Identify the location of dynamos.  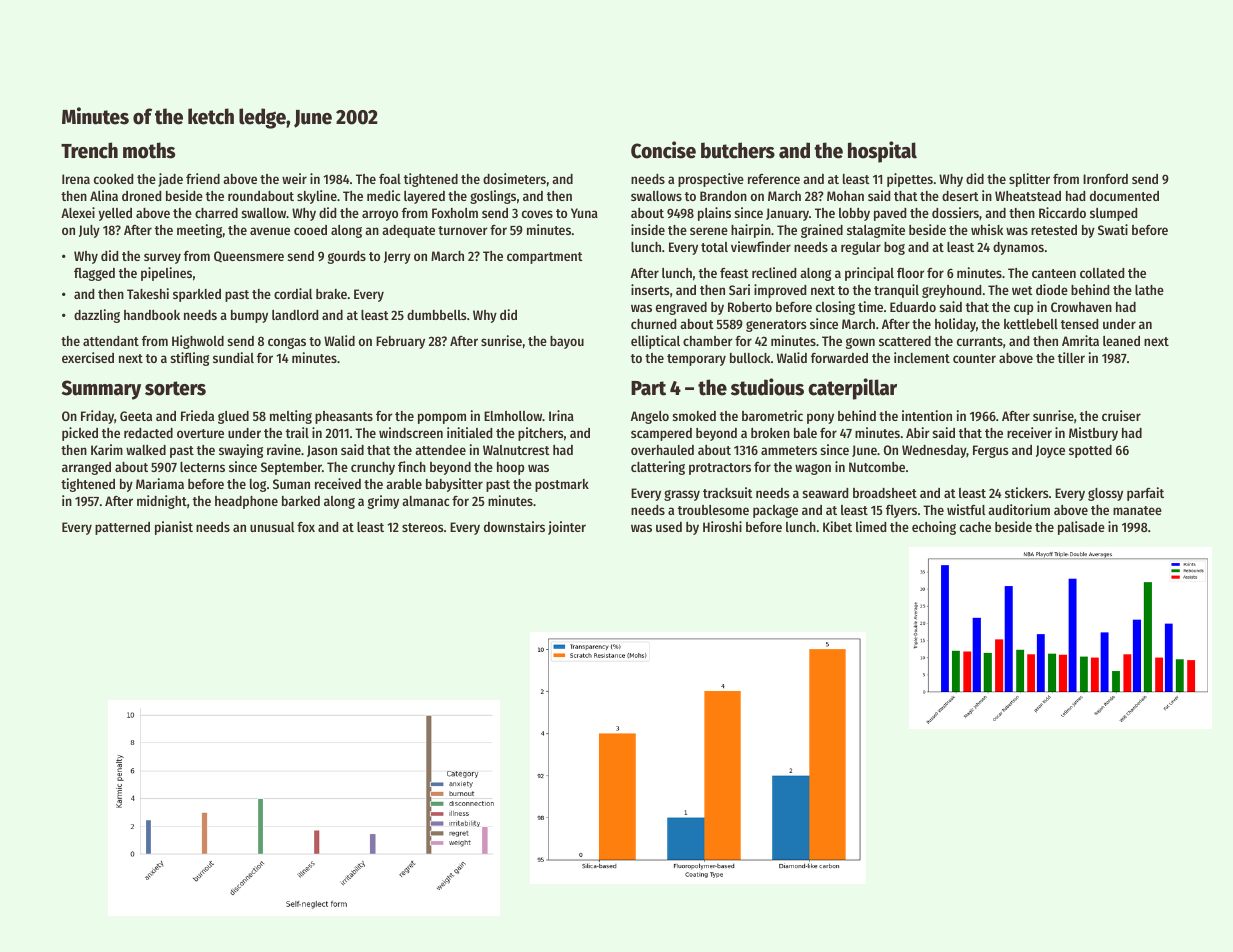
(1018, 248).
